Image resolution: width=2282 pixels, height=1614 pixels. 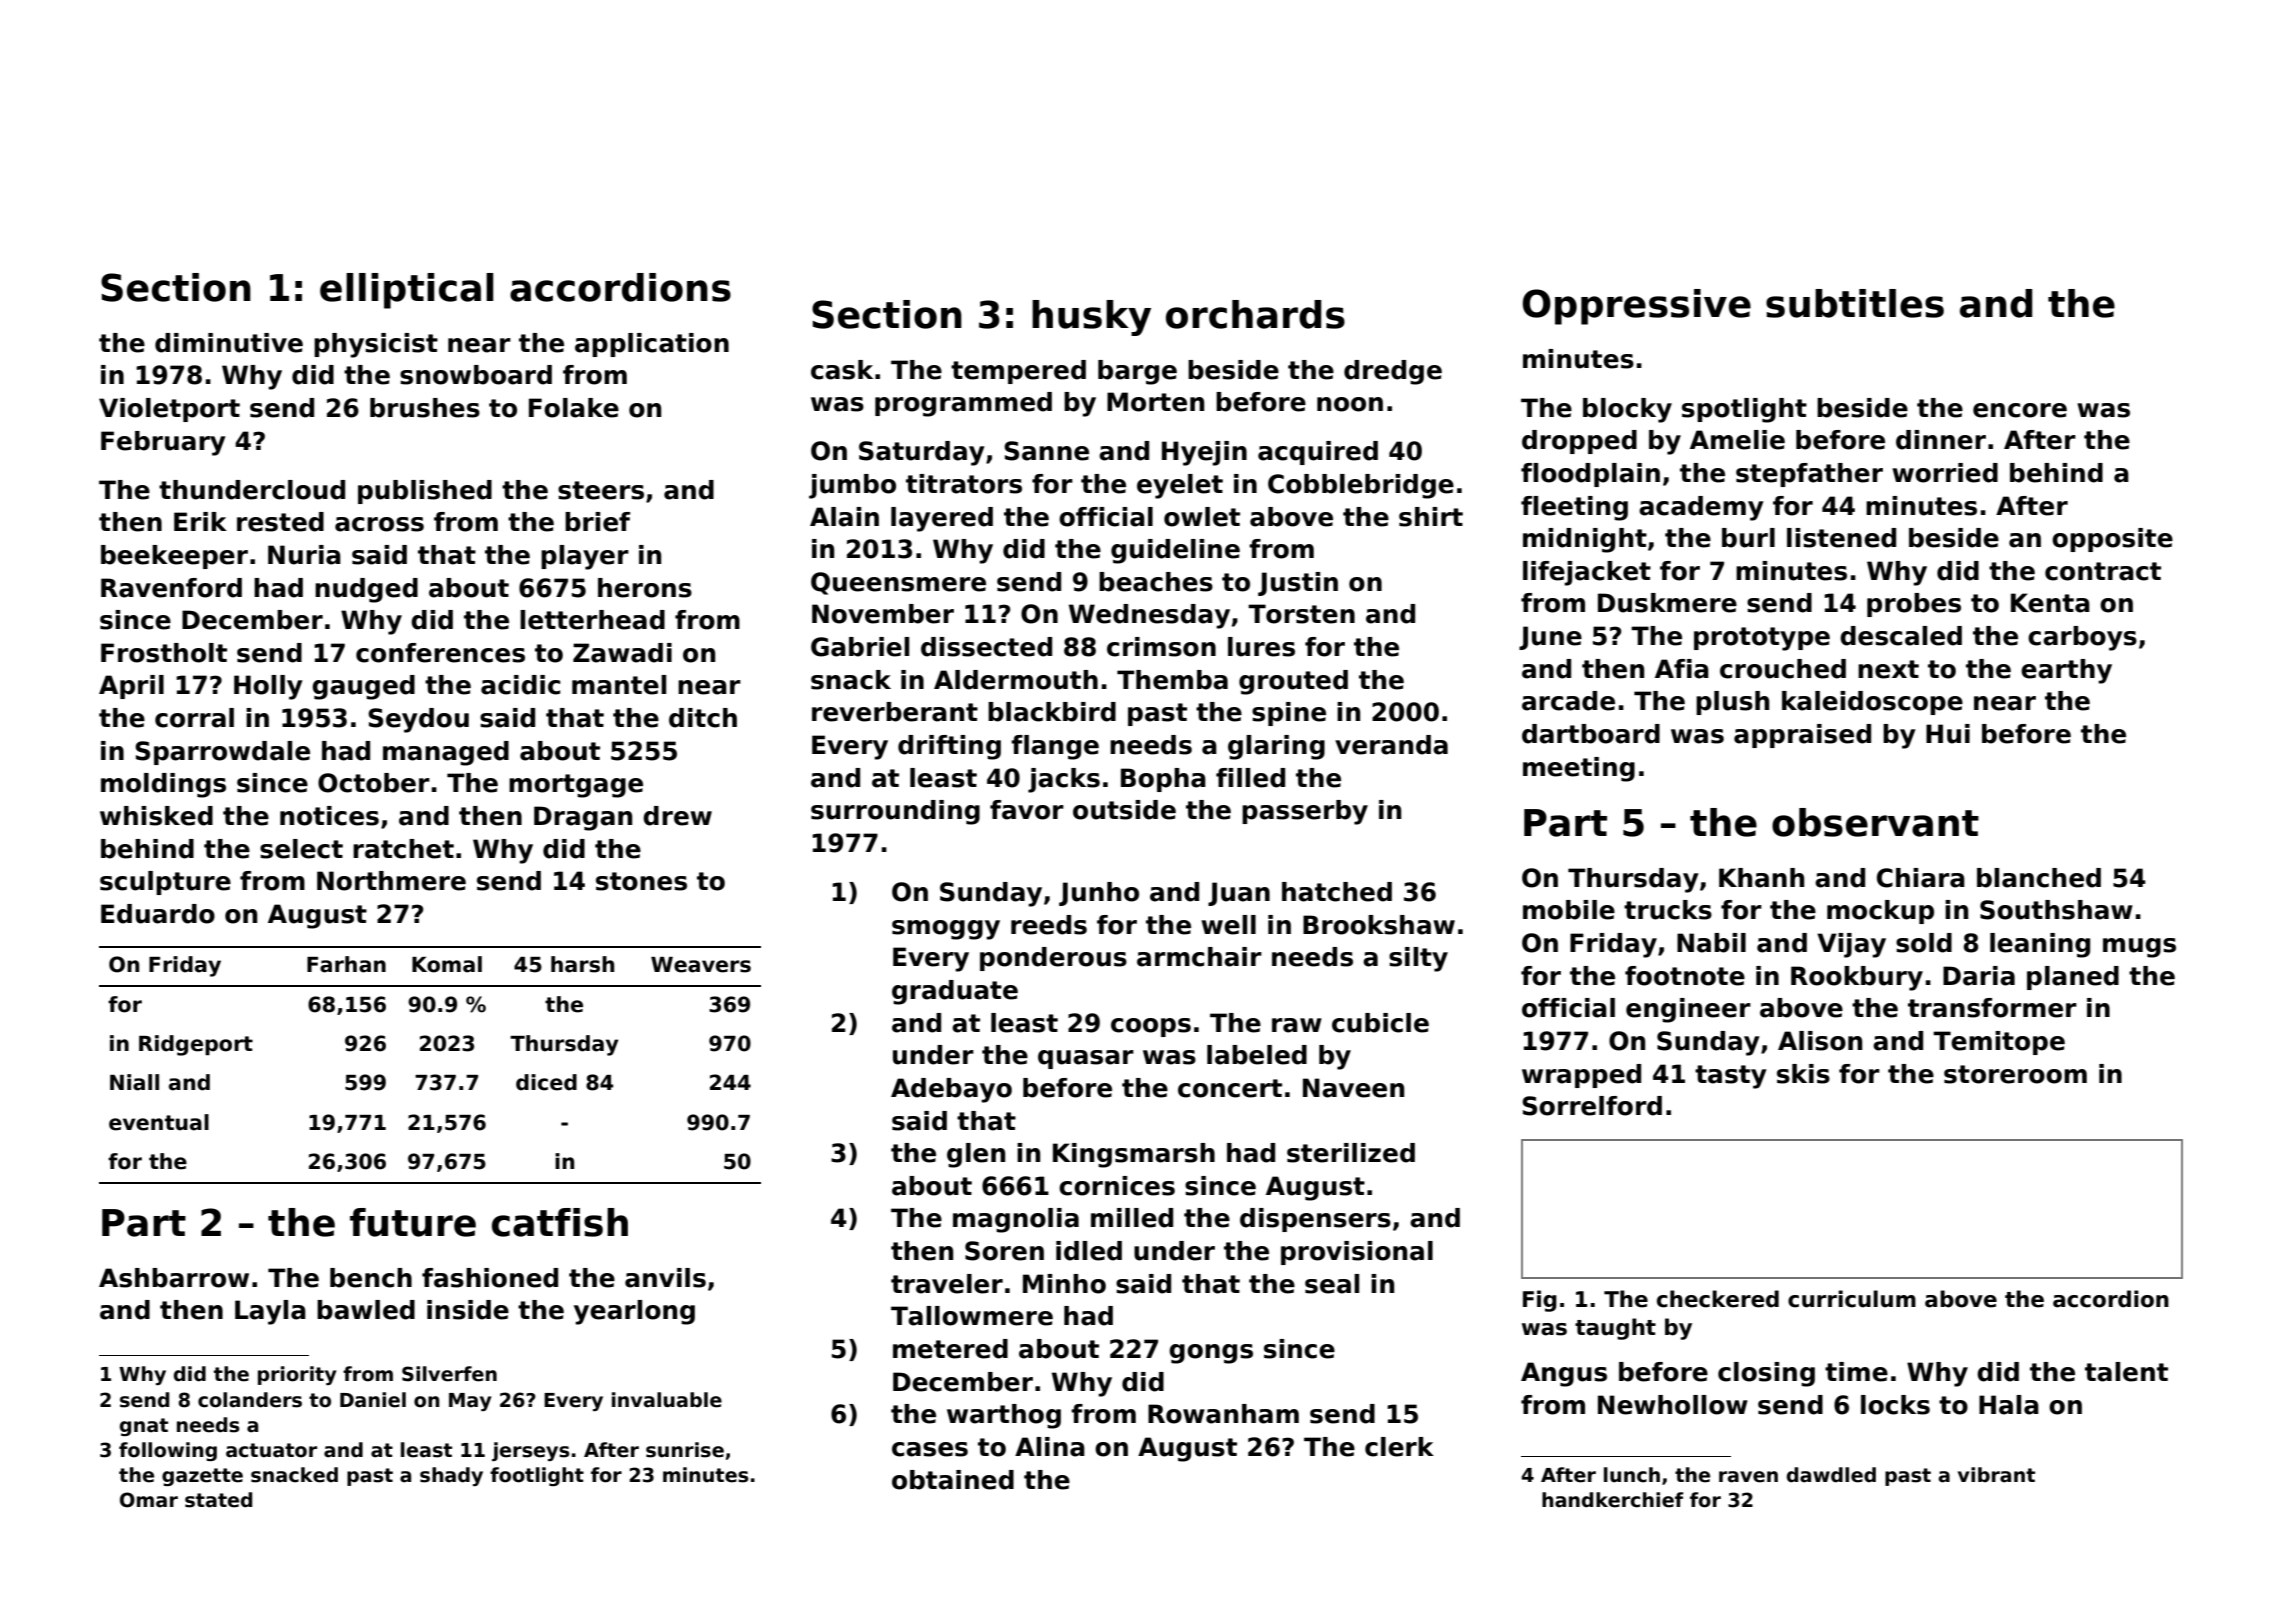 What do you see at coordinates (1204, 453) in the image?
I see `Hyejin` at bounding box center [1204, 453].
